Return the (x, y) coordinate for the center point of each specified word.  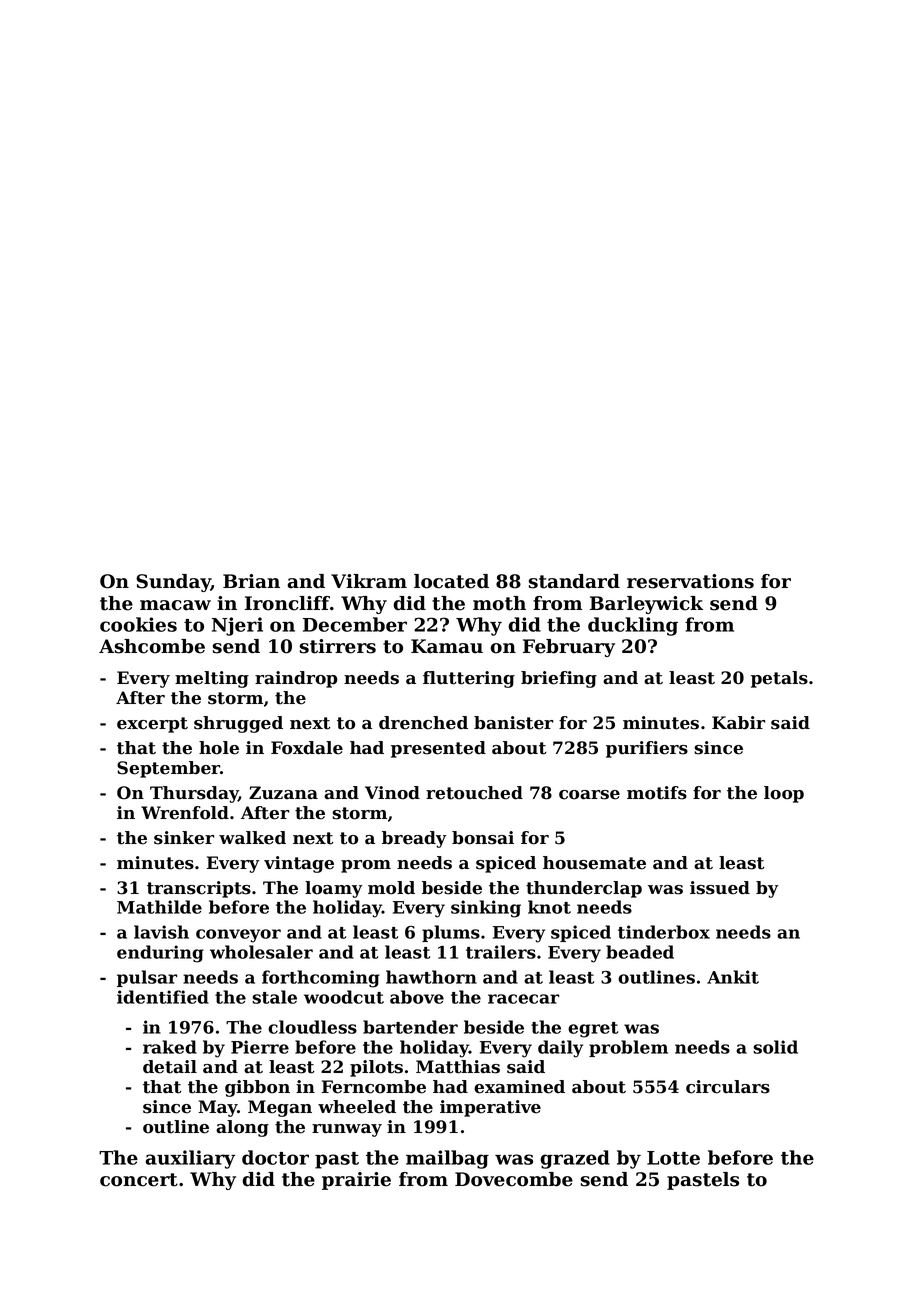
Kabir (738, 723)
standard (574, 581)
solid (775, 1047)
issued (720, 888)
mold (391, 888)
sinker (184, 838)
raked (170, 1047)
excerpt (152, 725)
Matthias (458, 1067)
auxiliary (190, 1159)
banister (513, 723)
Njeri (237, 626)
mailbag (447, 1159)
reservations (690, 581)
